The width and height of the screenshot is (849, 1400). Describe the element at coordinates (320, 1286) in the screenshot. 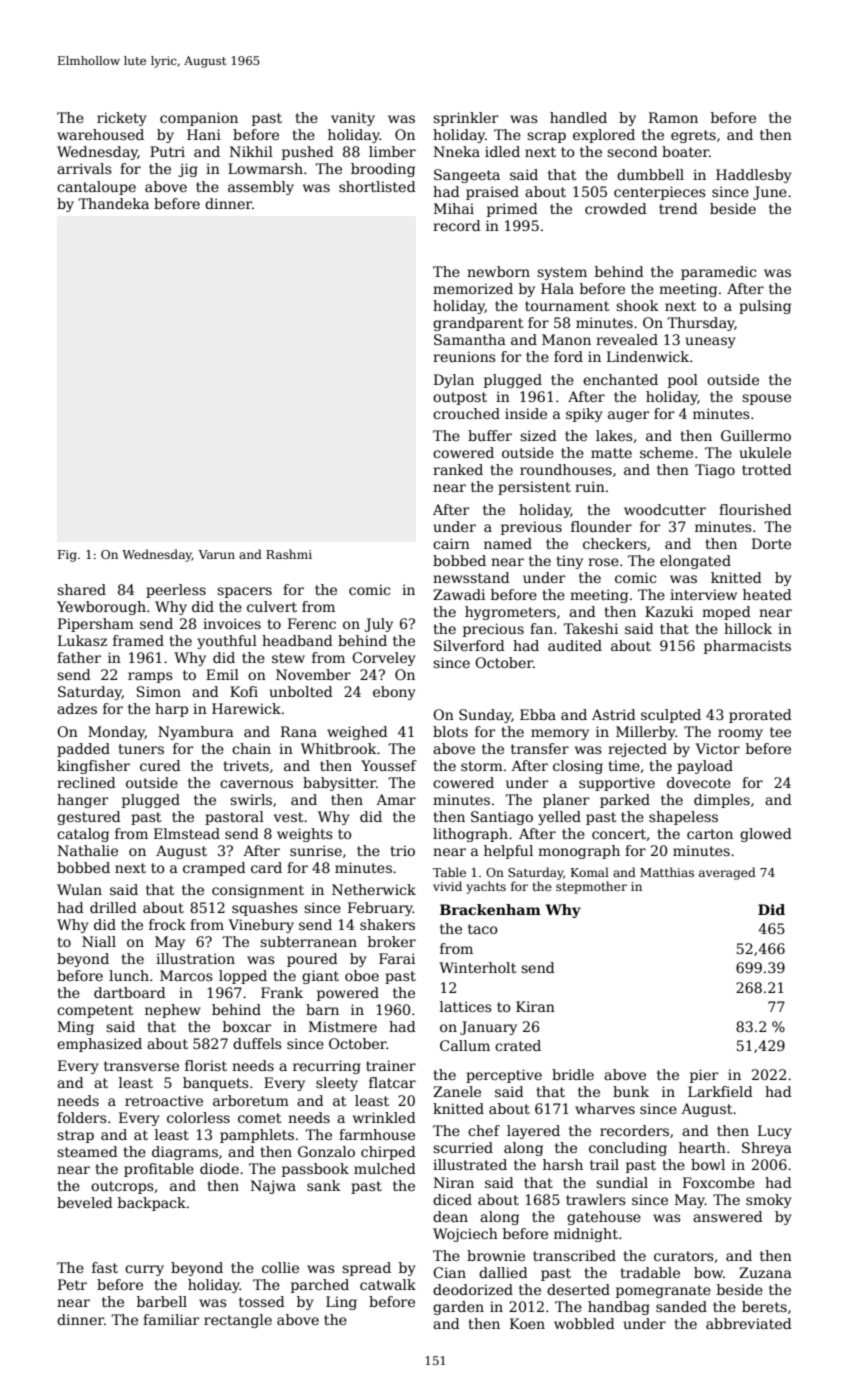

I see `parched` at that location.
